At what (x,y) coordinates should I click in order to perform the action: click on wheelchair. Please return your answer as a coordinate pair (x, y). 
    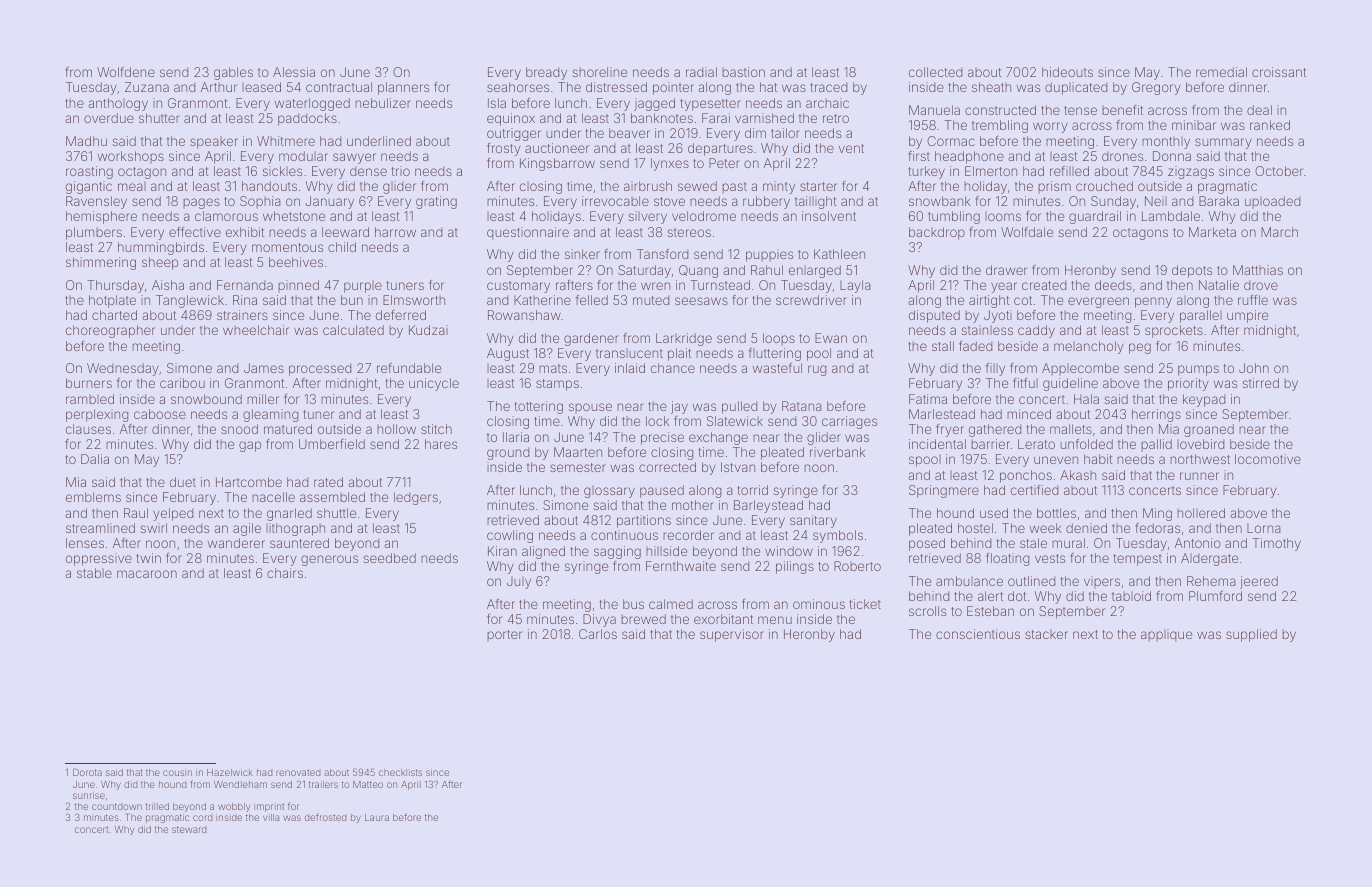
    Looking at the image, I should click on (256, 330).
